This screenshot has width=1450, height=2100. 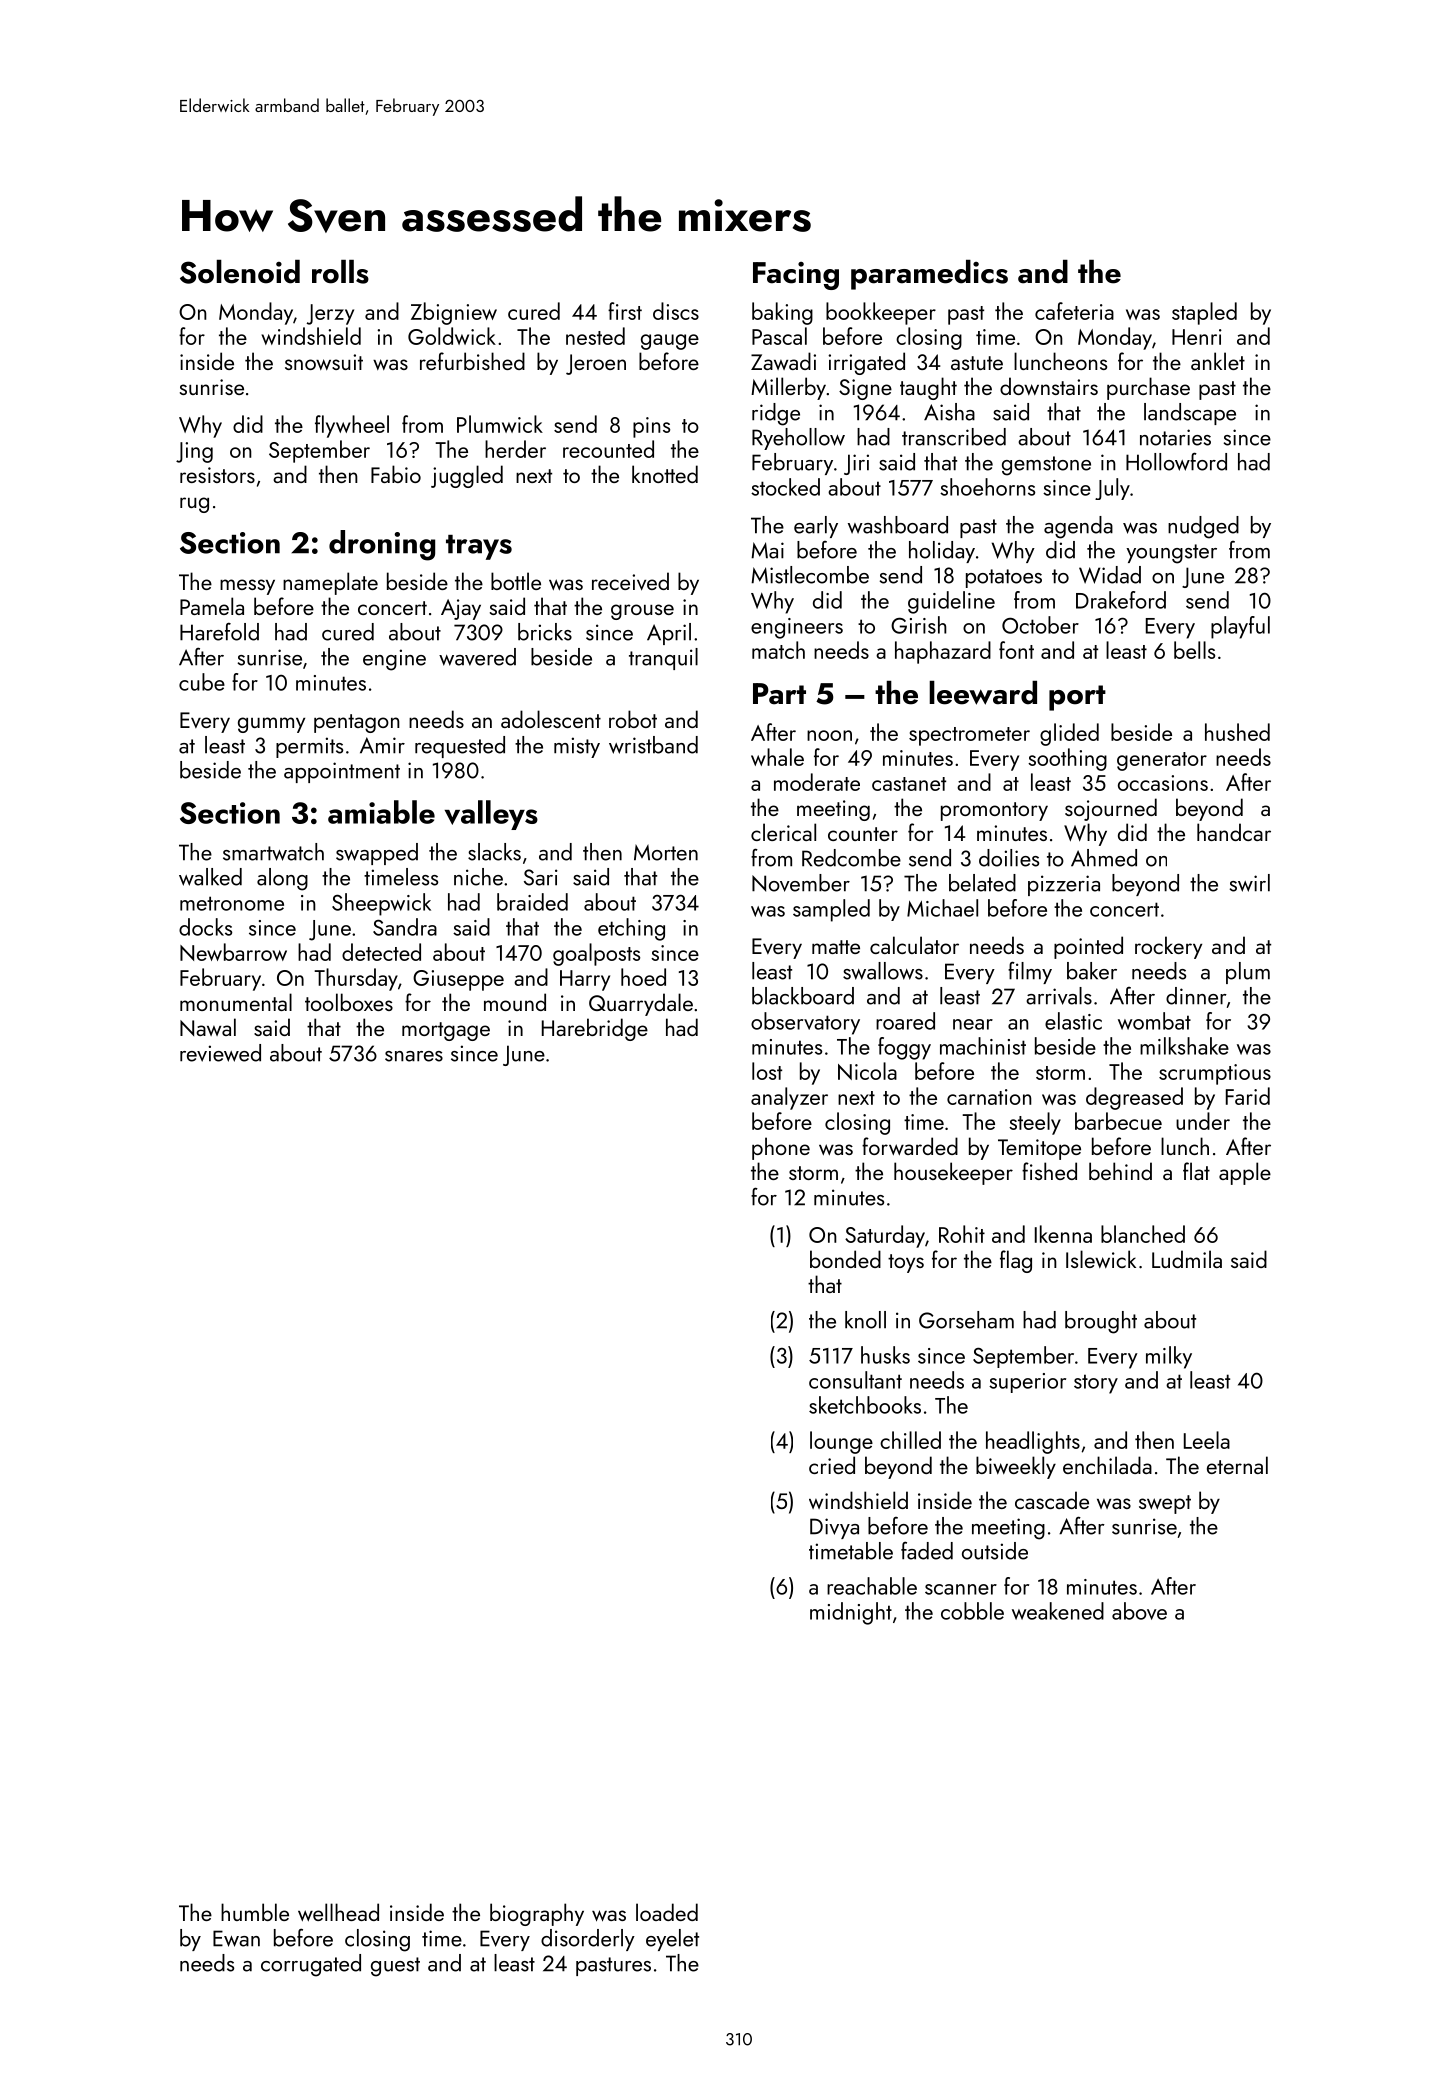 I want to click on stapled, so click(x=1204, y=313).
